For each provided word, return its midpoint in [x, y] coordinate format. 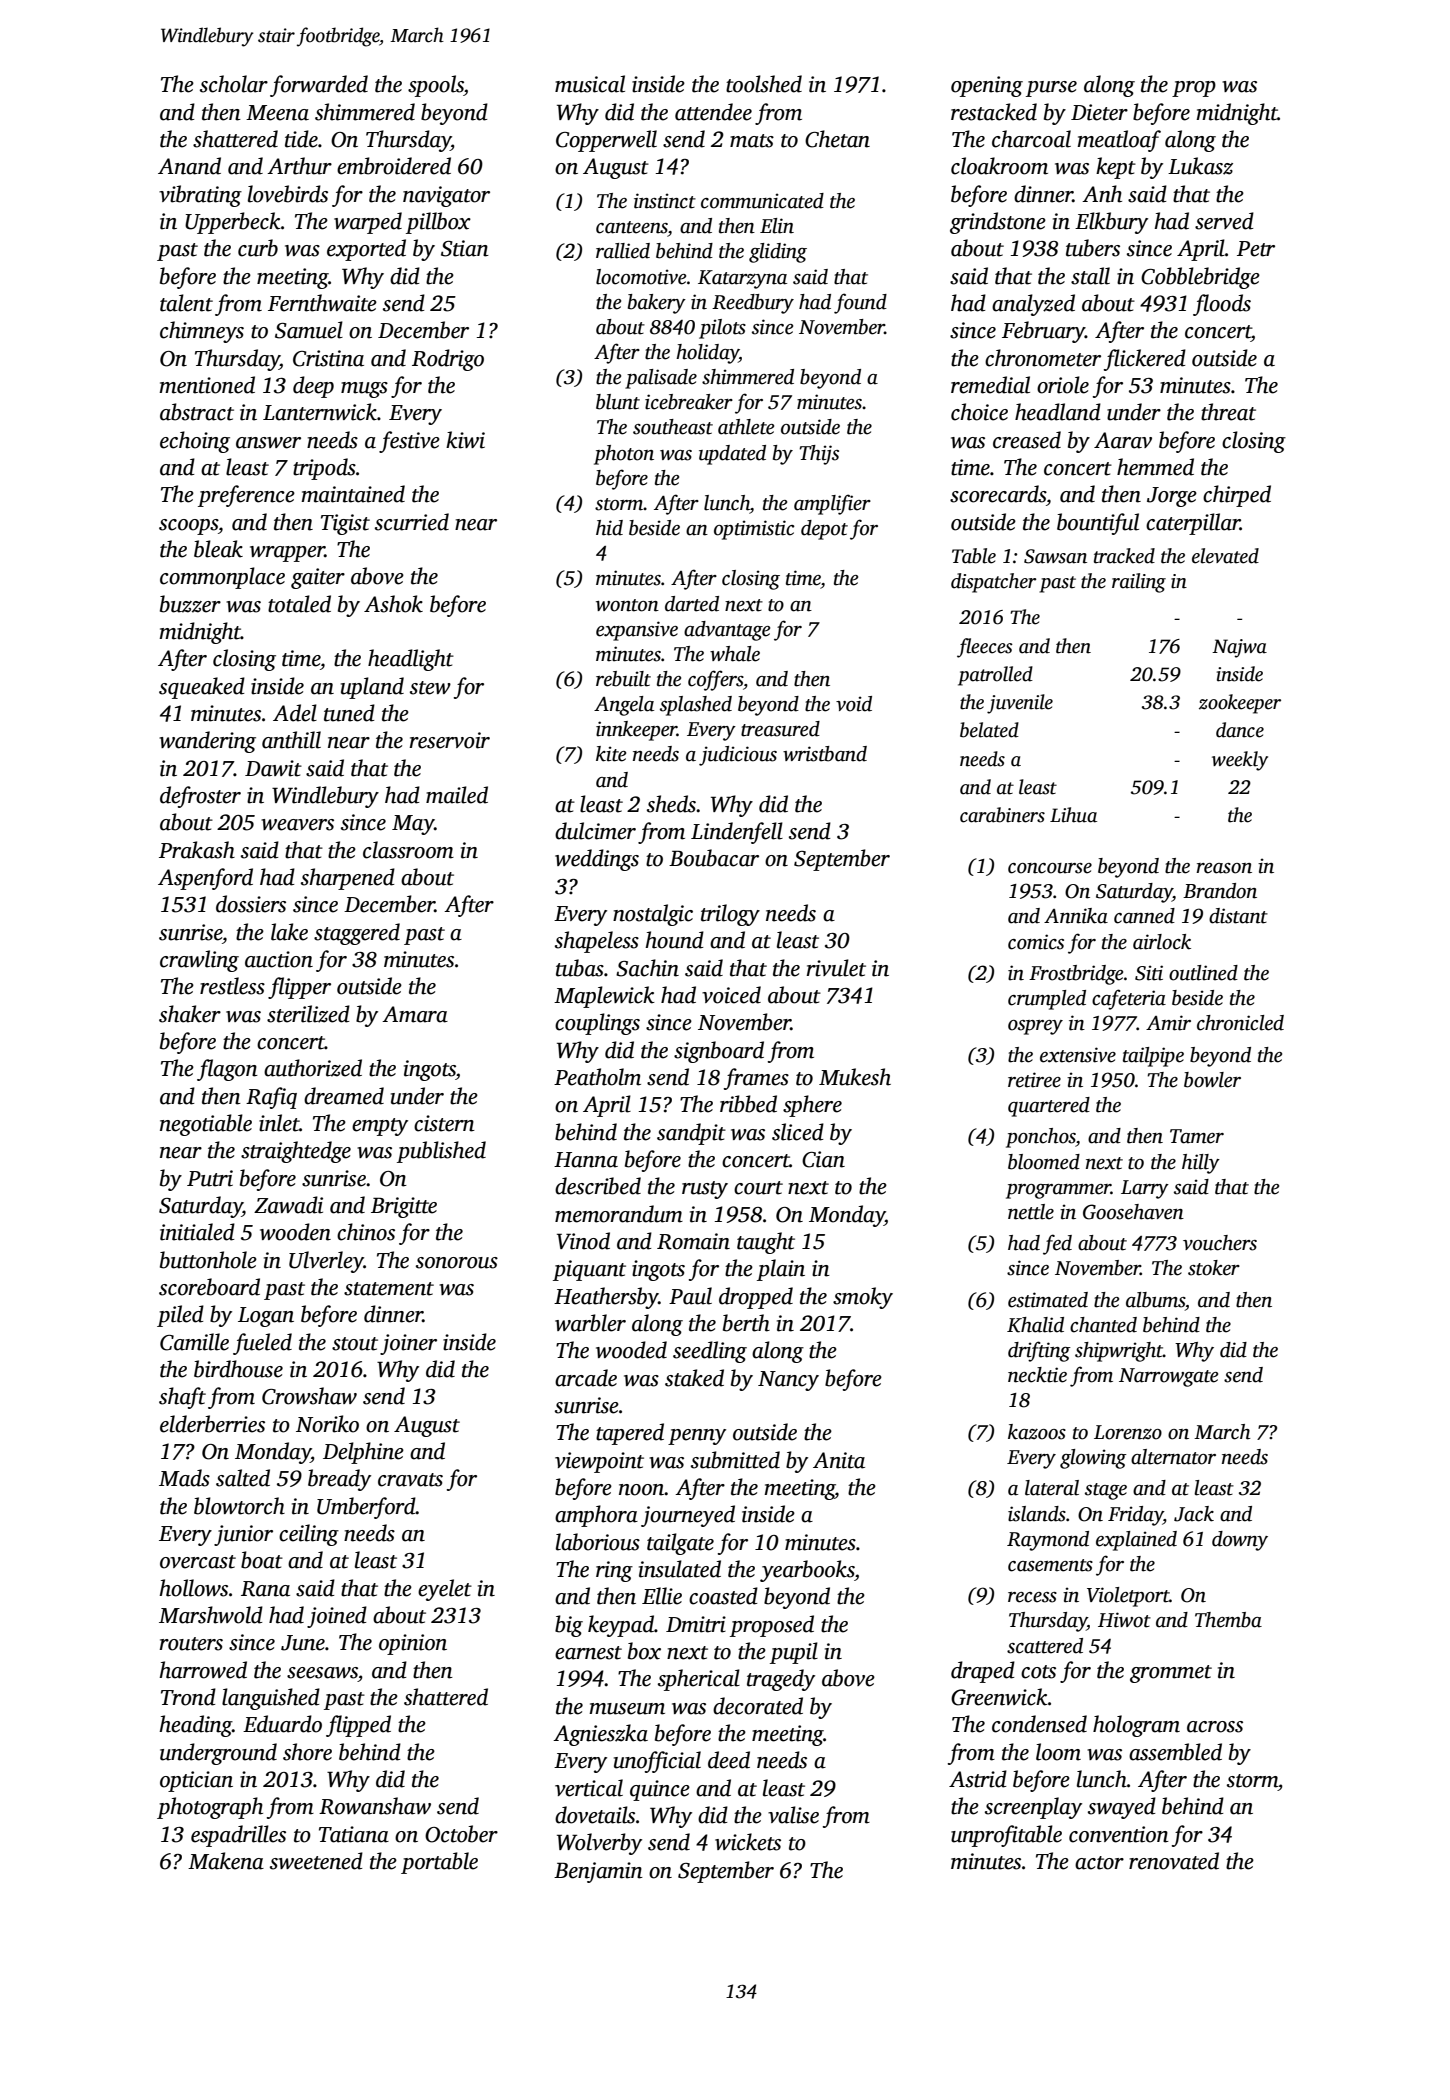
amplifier [832, 504]
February [1043, 332]
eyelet [445, 1590]
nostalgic [653, 915]
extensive [1078, 1055]
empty [380, 1127]
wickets [748, 1842]
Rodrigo [448, 360]
